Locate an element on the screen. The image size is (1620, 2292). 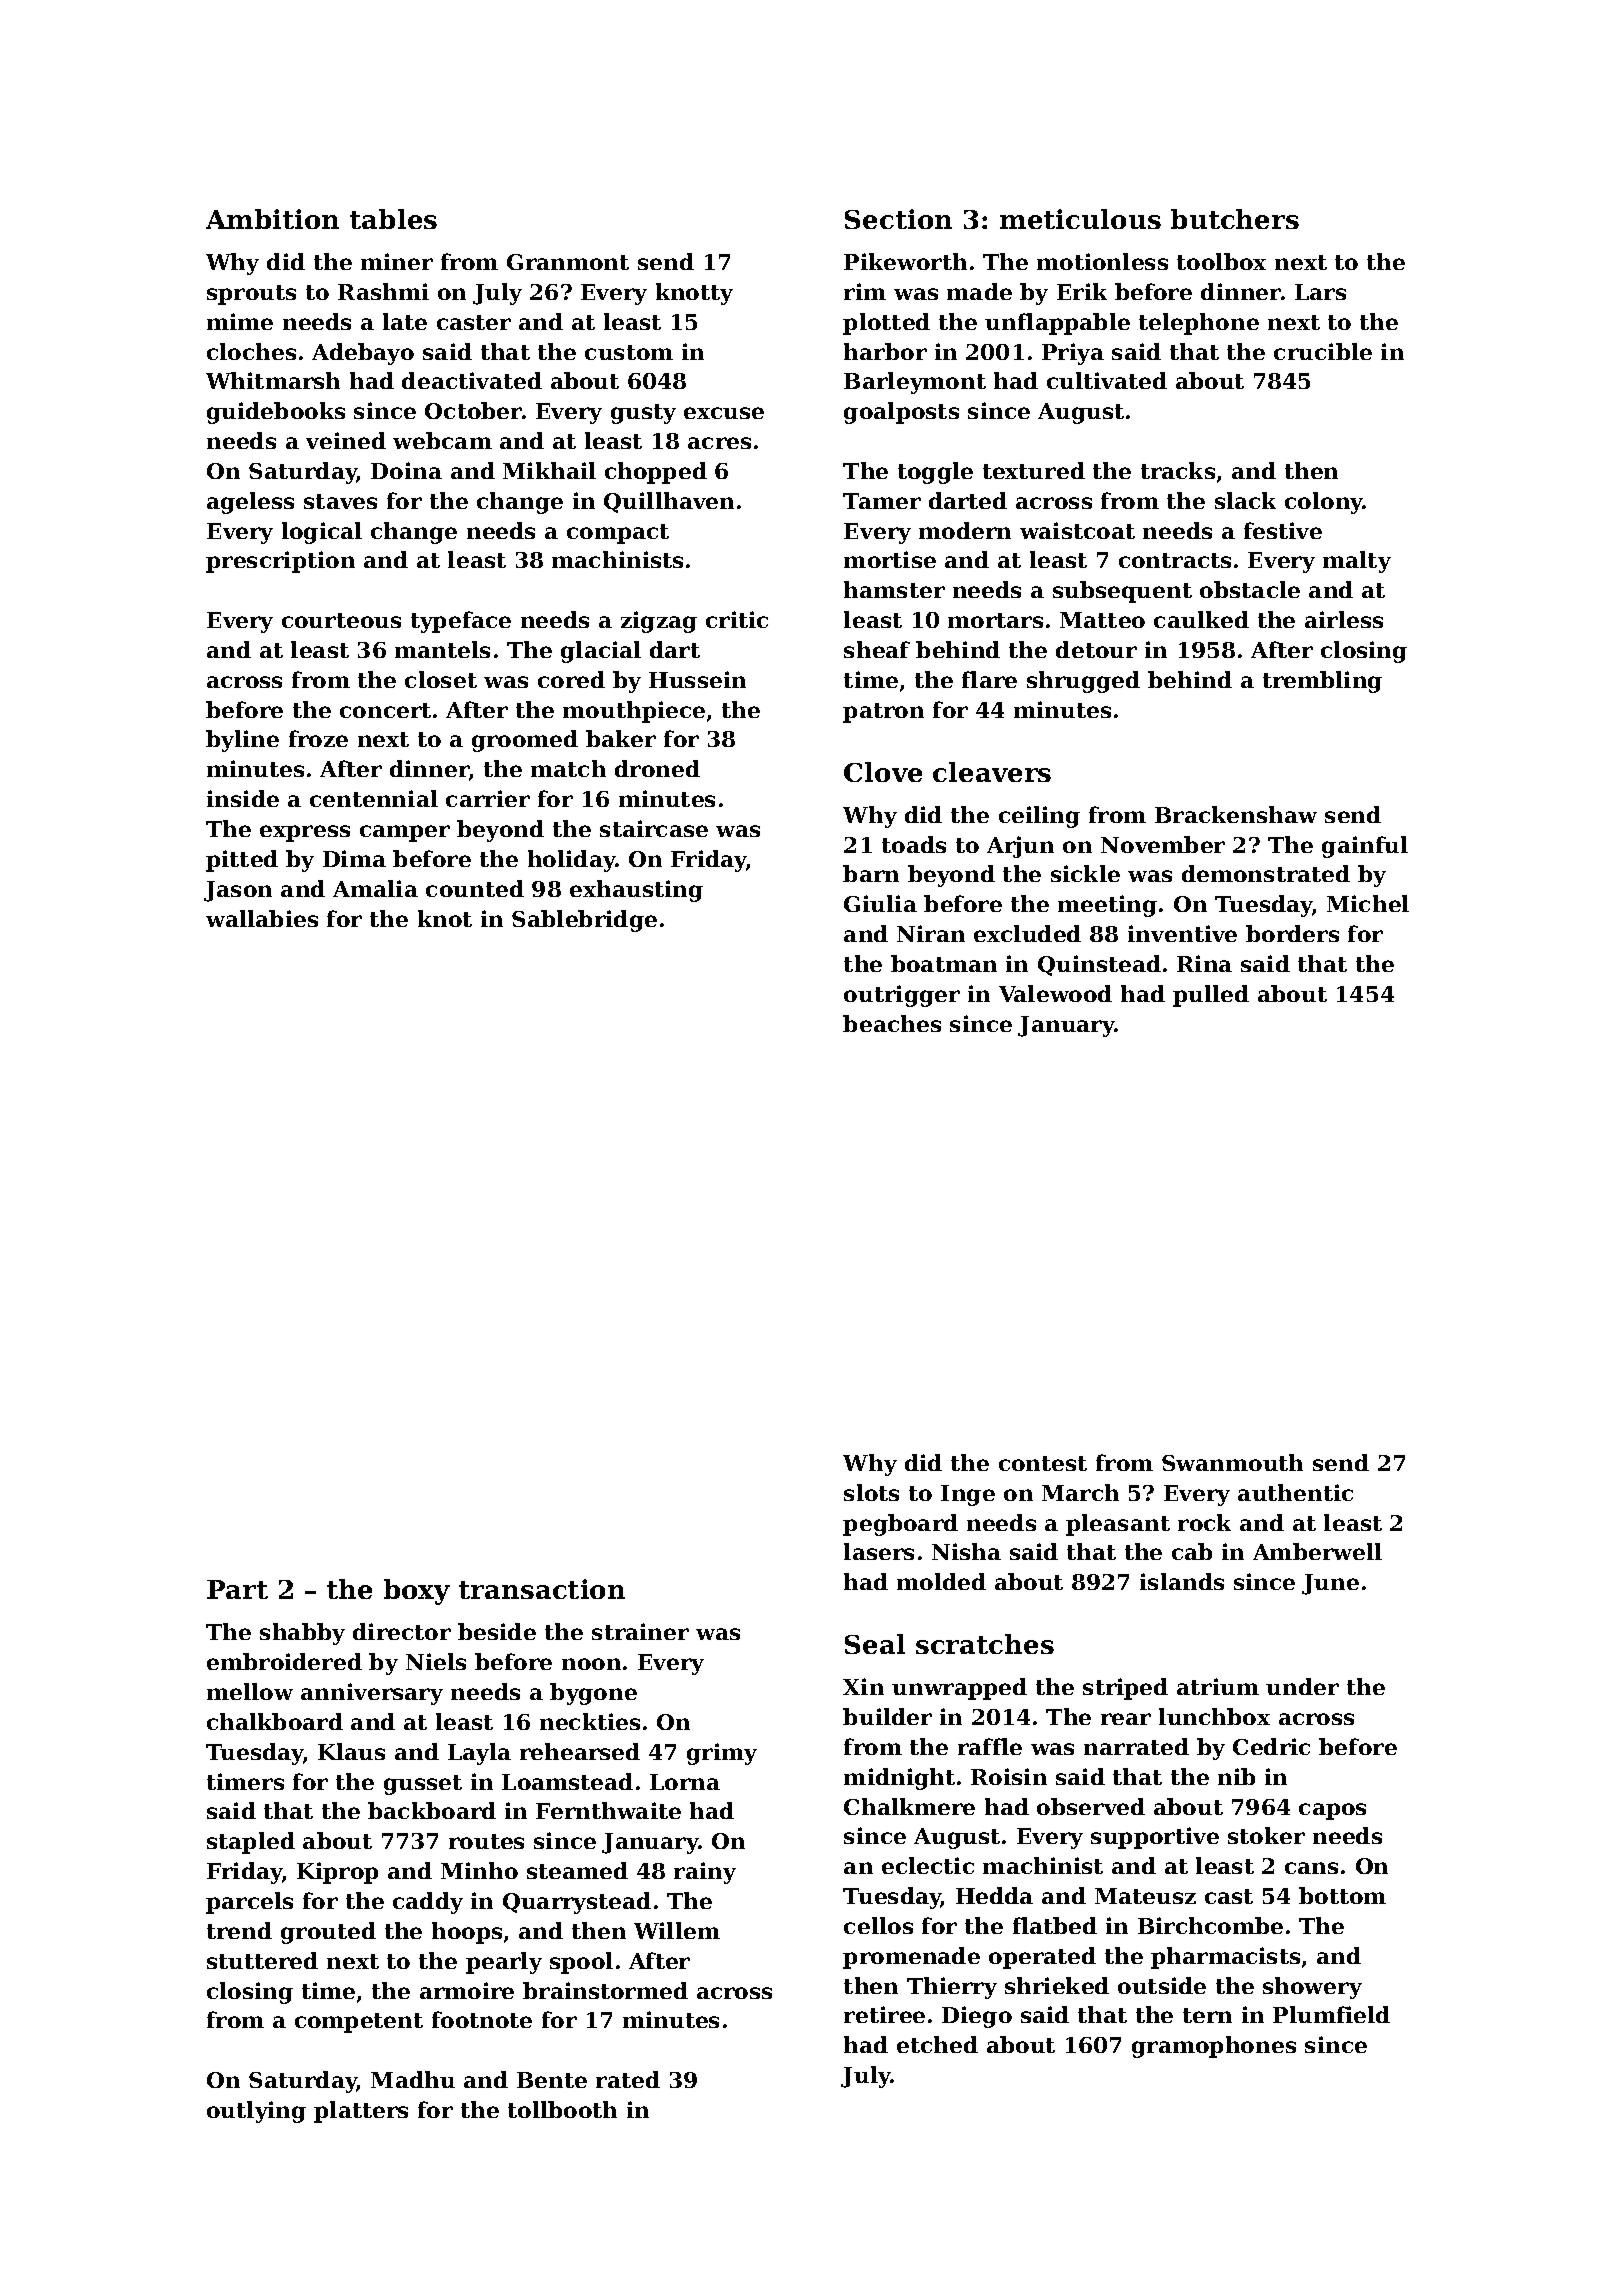
grimy is located at coordinates (722, 1754).
